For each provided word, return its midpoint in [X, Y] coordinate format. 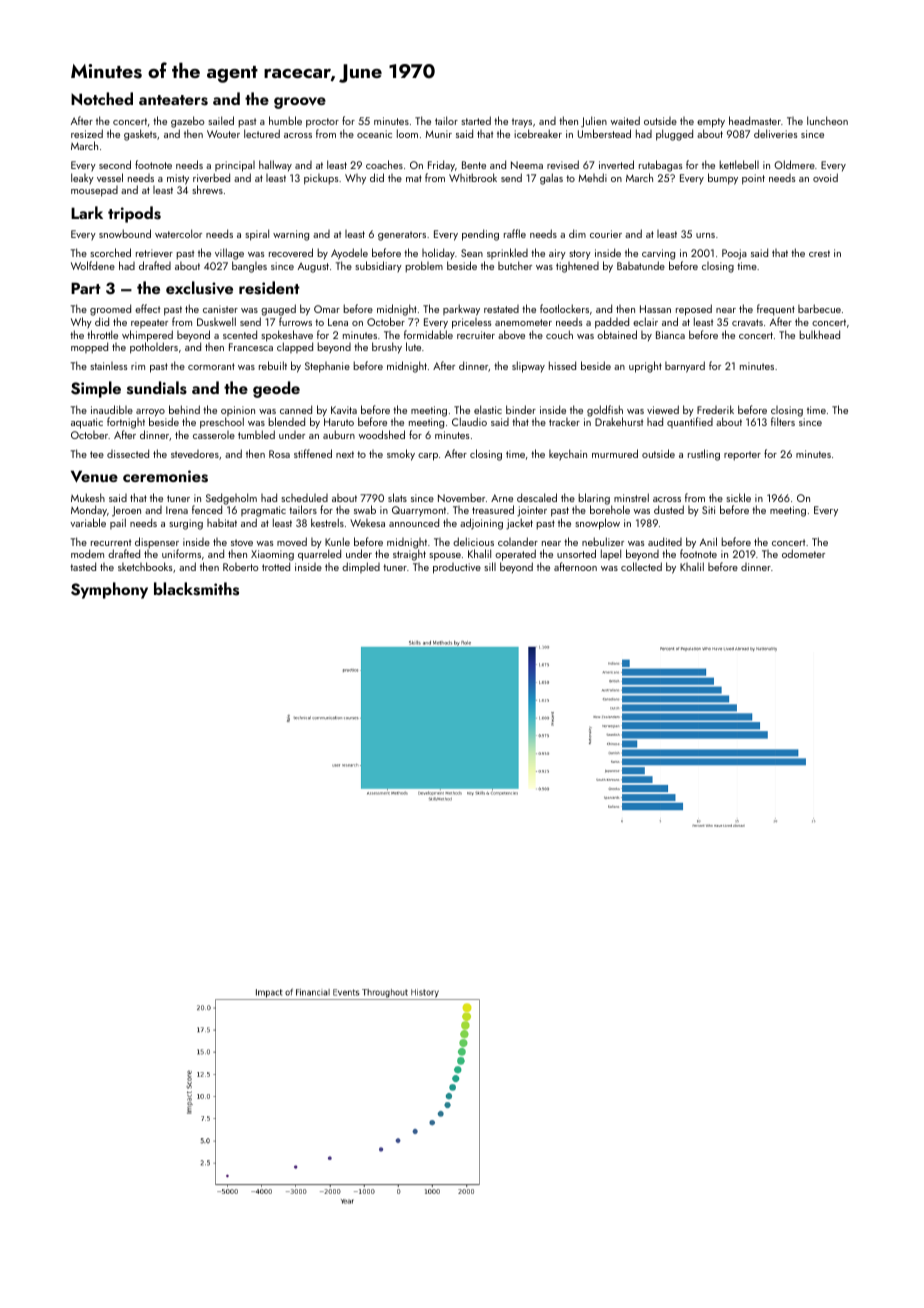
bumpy [723, 179]
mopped [89, 348]
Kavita [344, 410]
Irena [177, 510]
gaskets [140, 135]
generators [402, 236]
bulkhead [819, 334]
